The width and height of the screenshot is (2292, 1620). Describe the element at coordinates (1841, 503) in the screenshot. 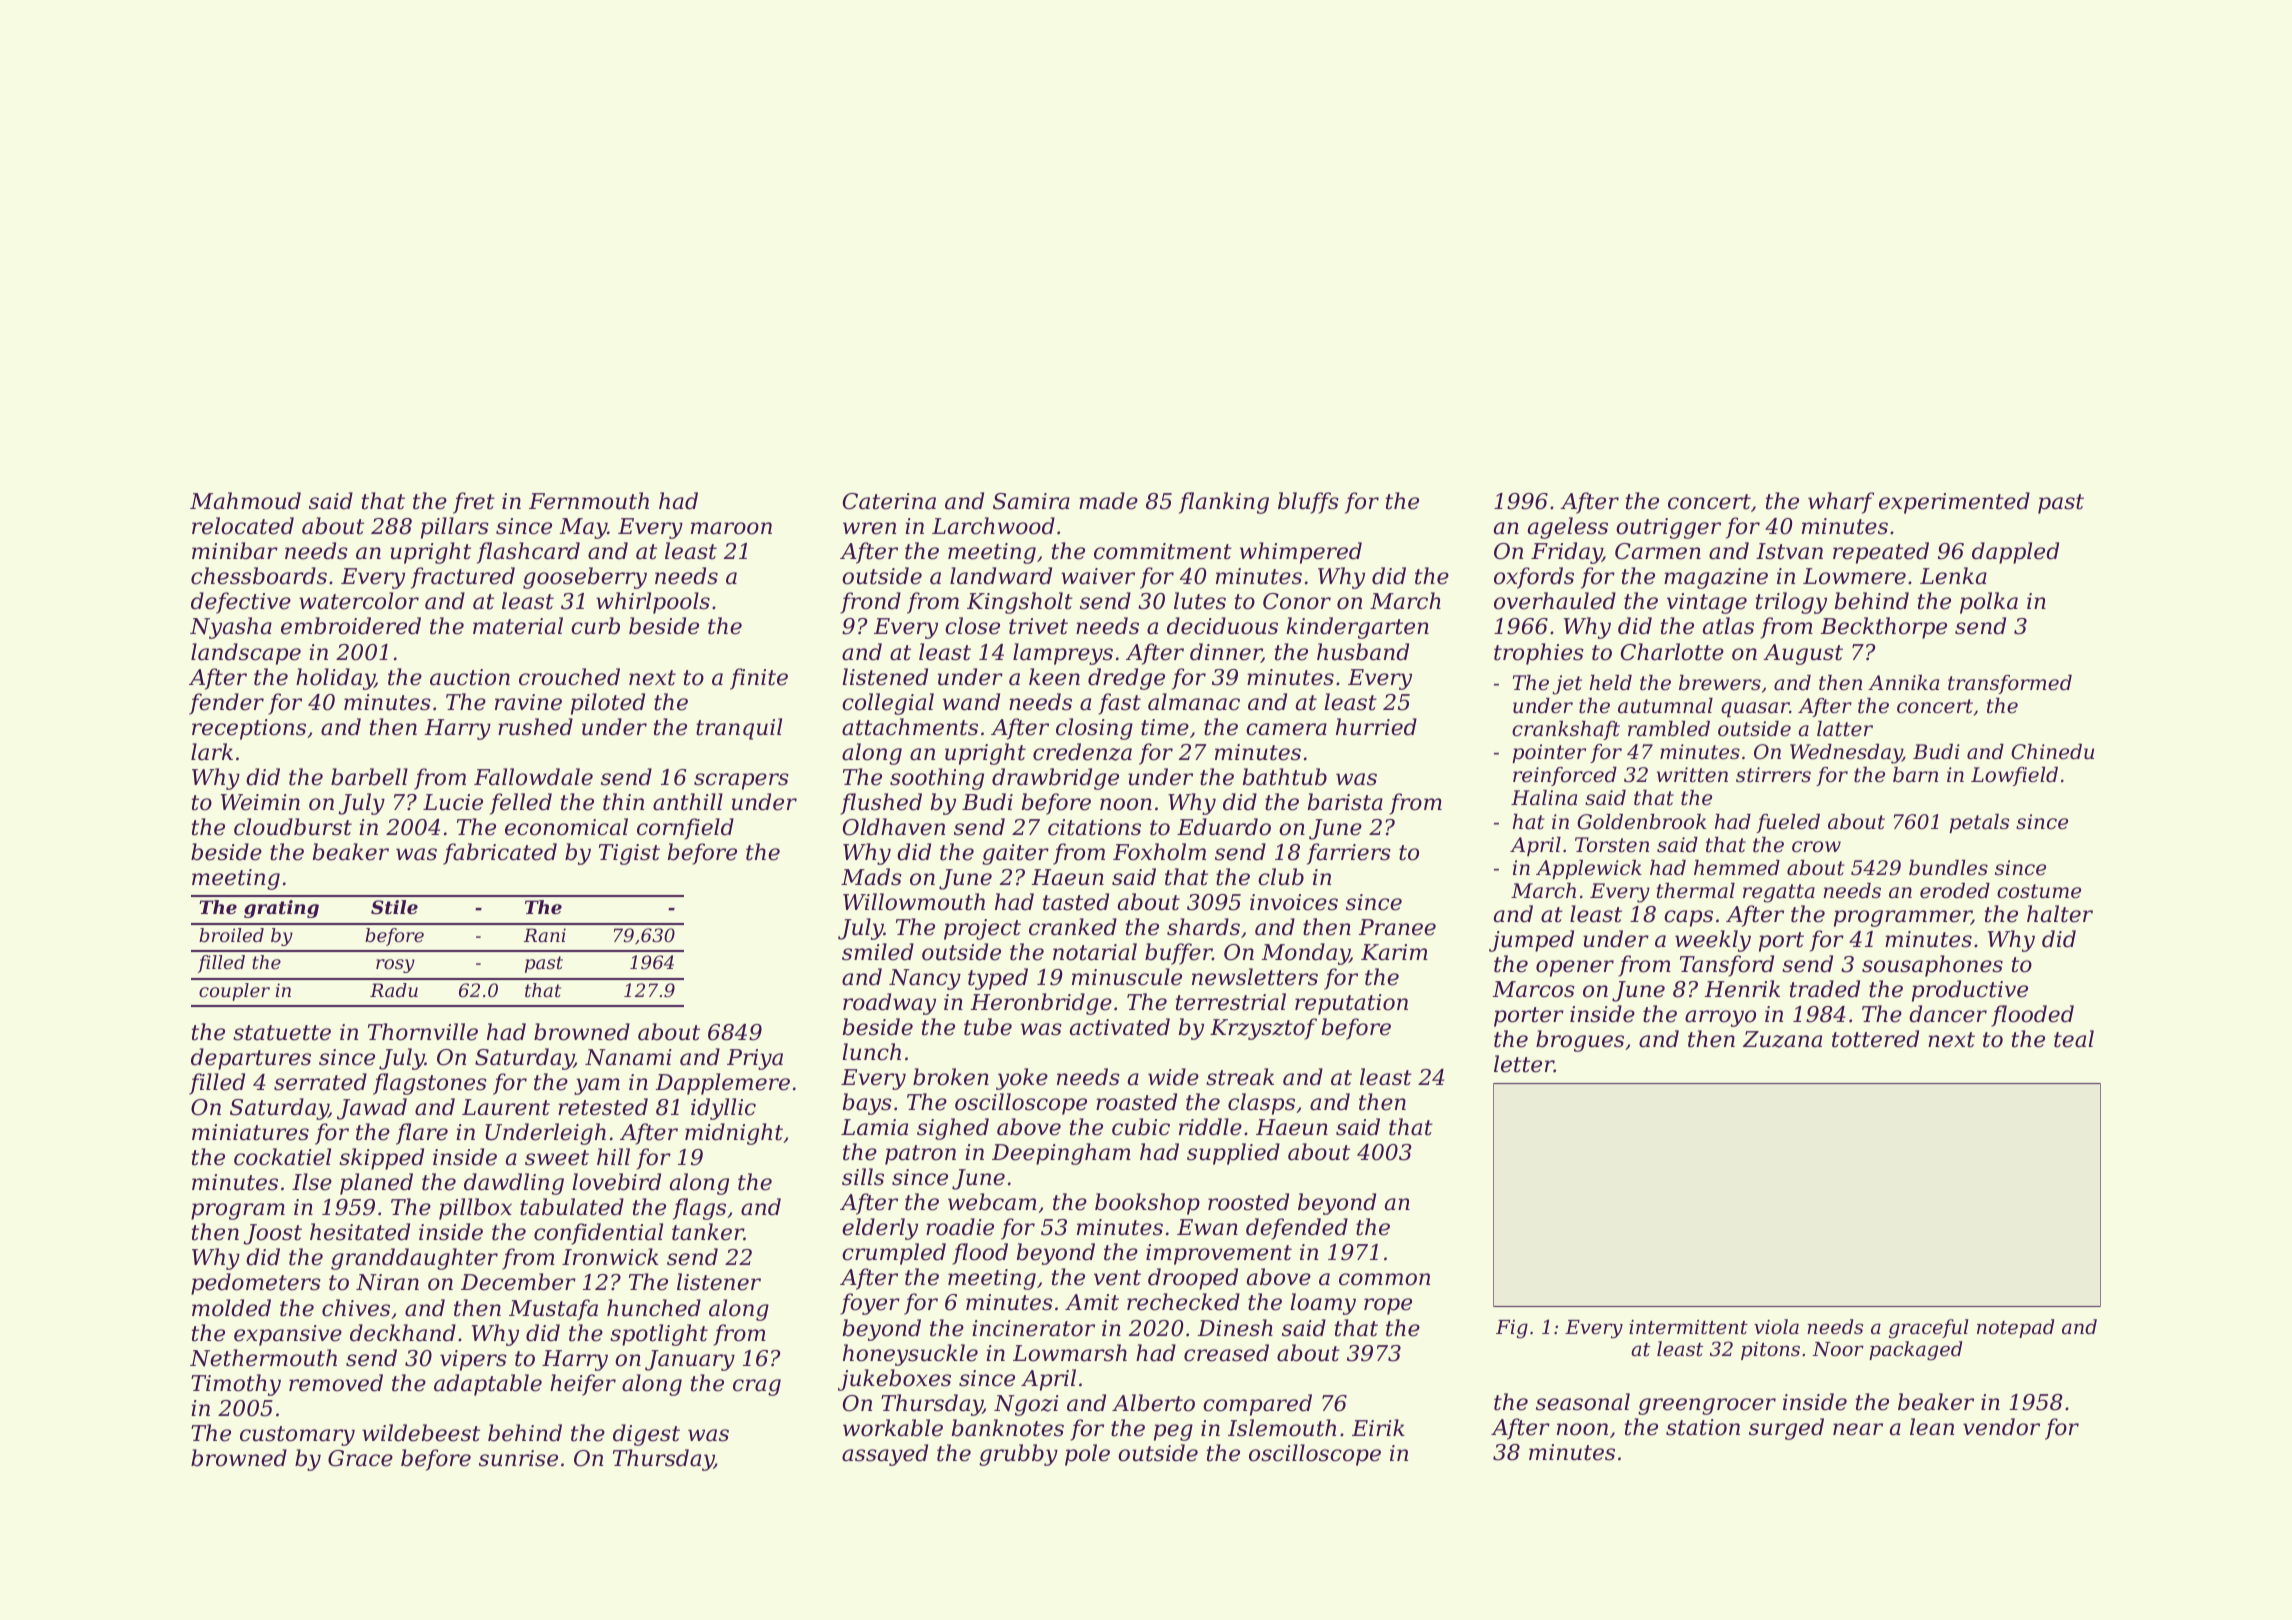

I see `wharf` at that location.
